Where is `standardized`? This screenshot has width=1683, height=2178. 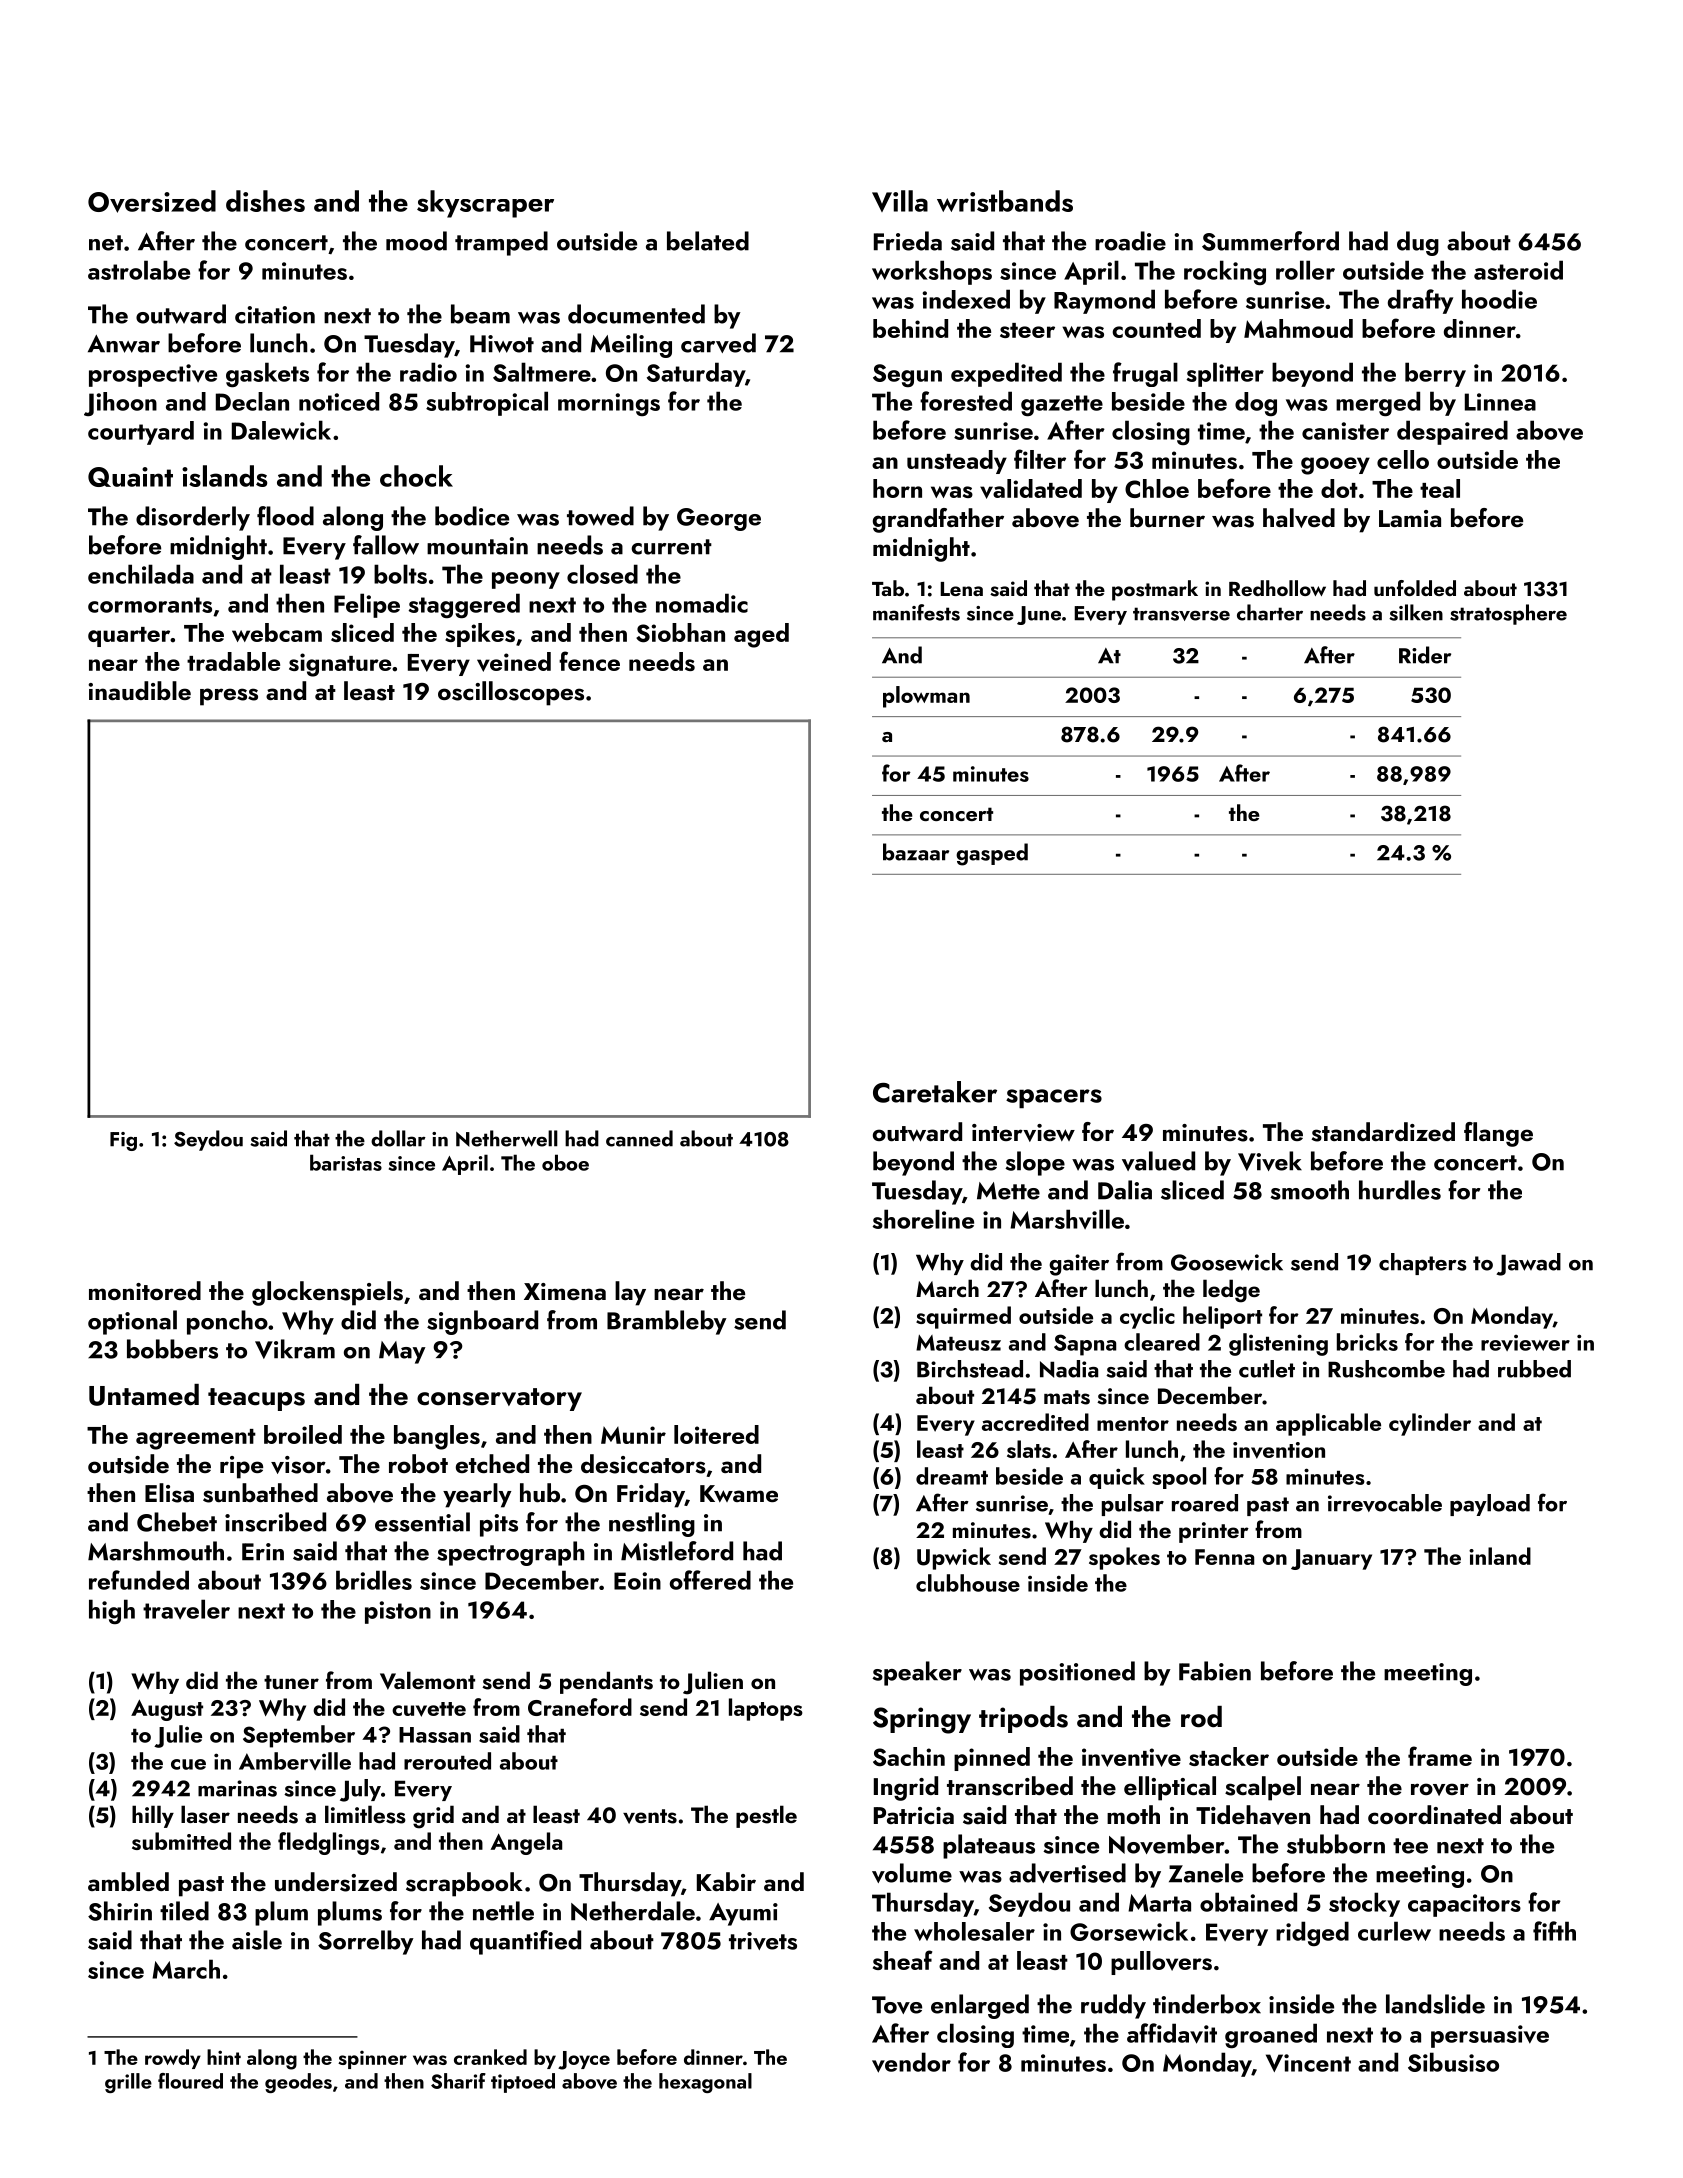 standardized is located at coordinates (1383, 1132).
